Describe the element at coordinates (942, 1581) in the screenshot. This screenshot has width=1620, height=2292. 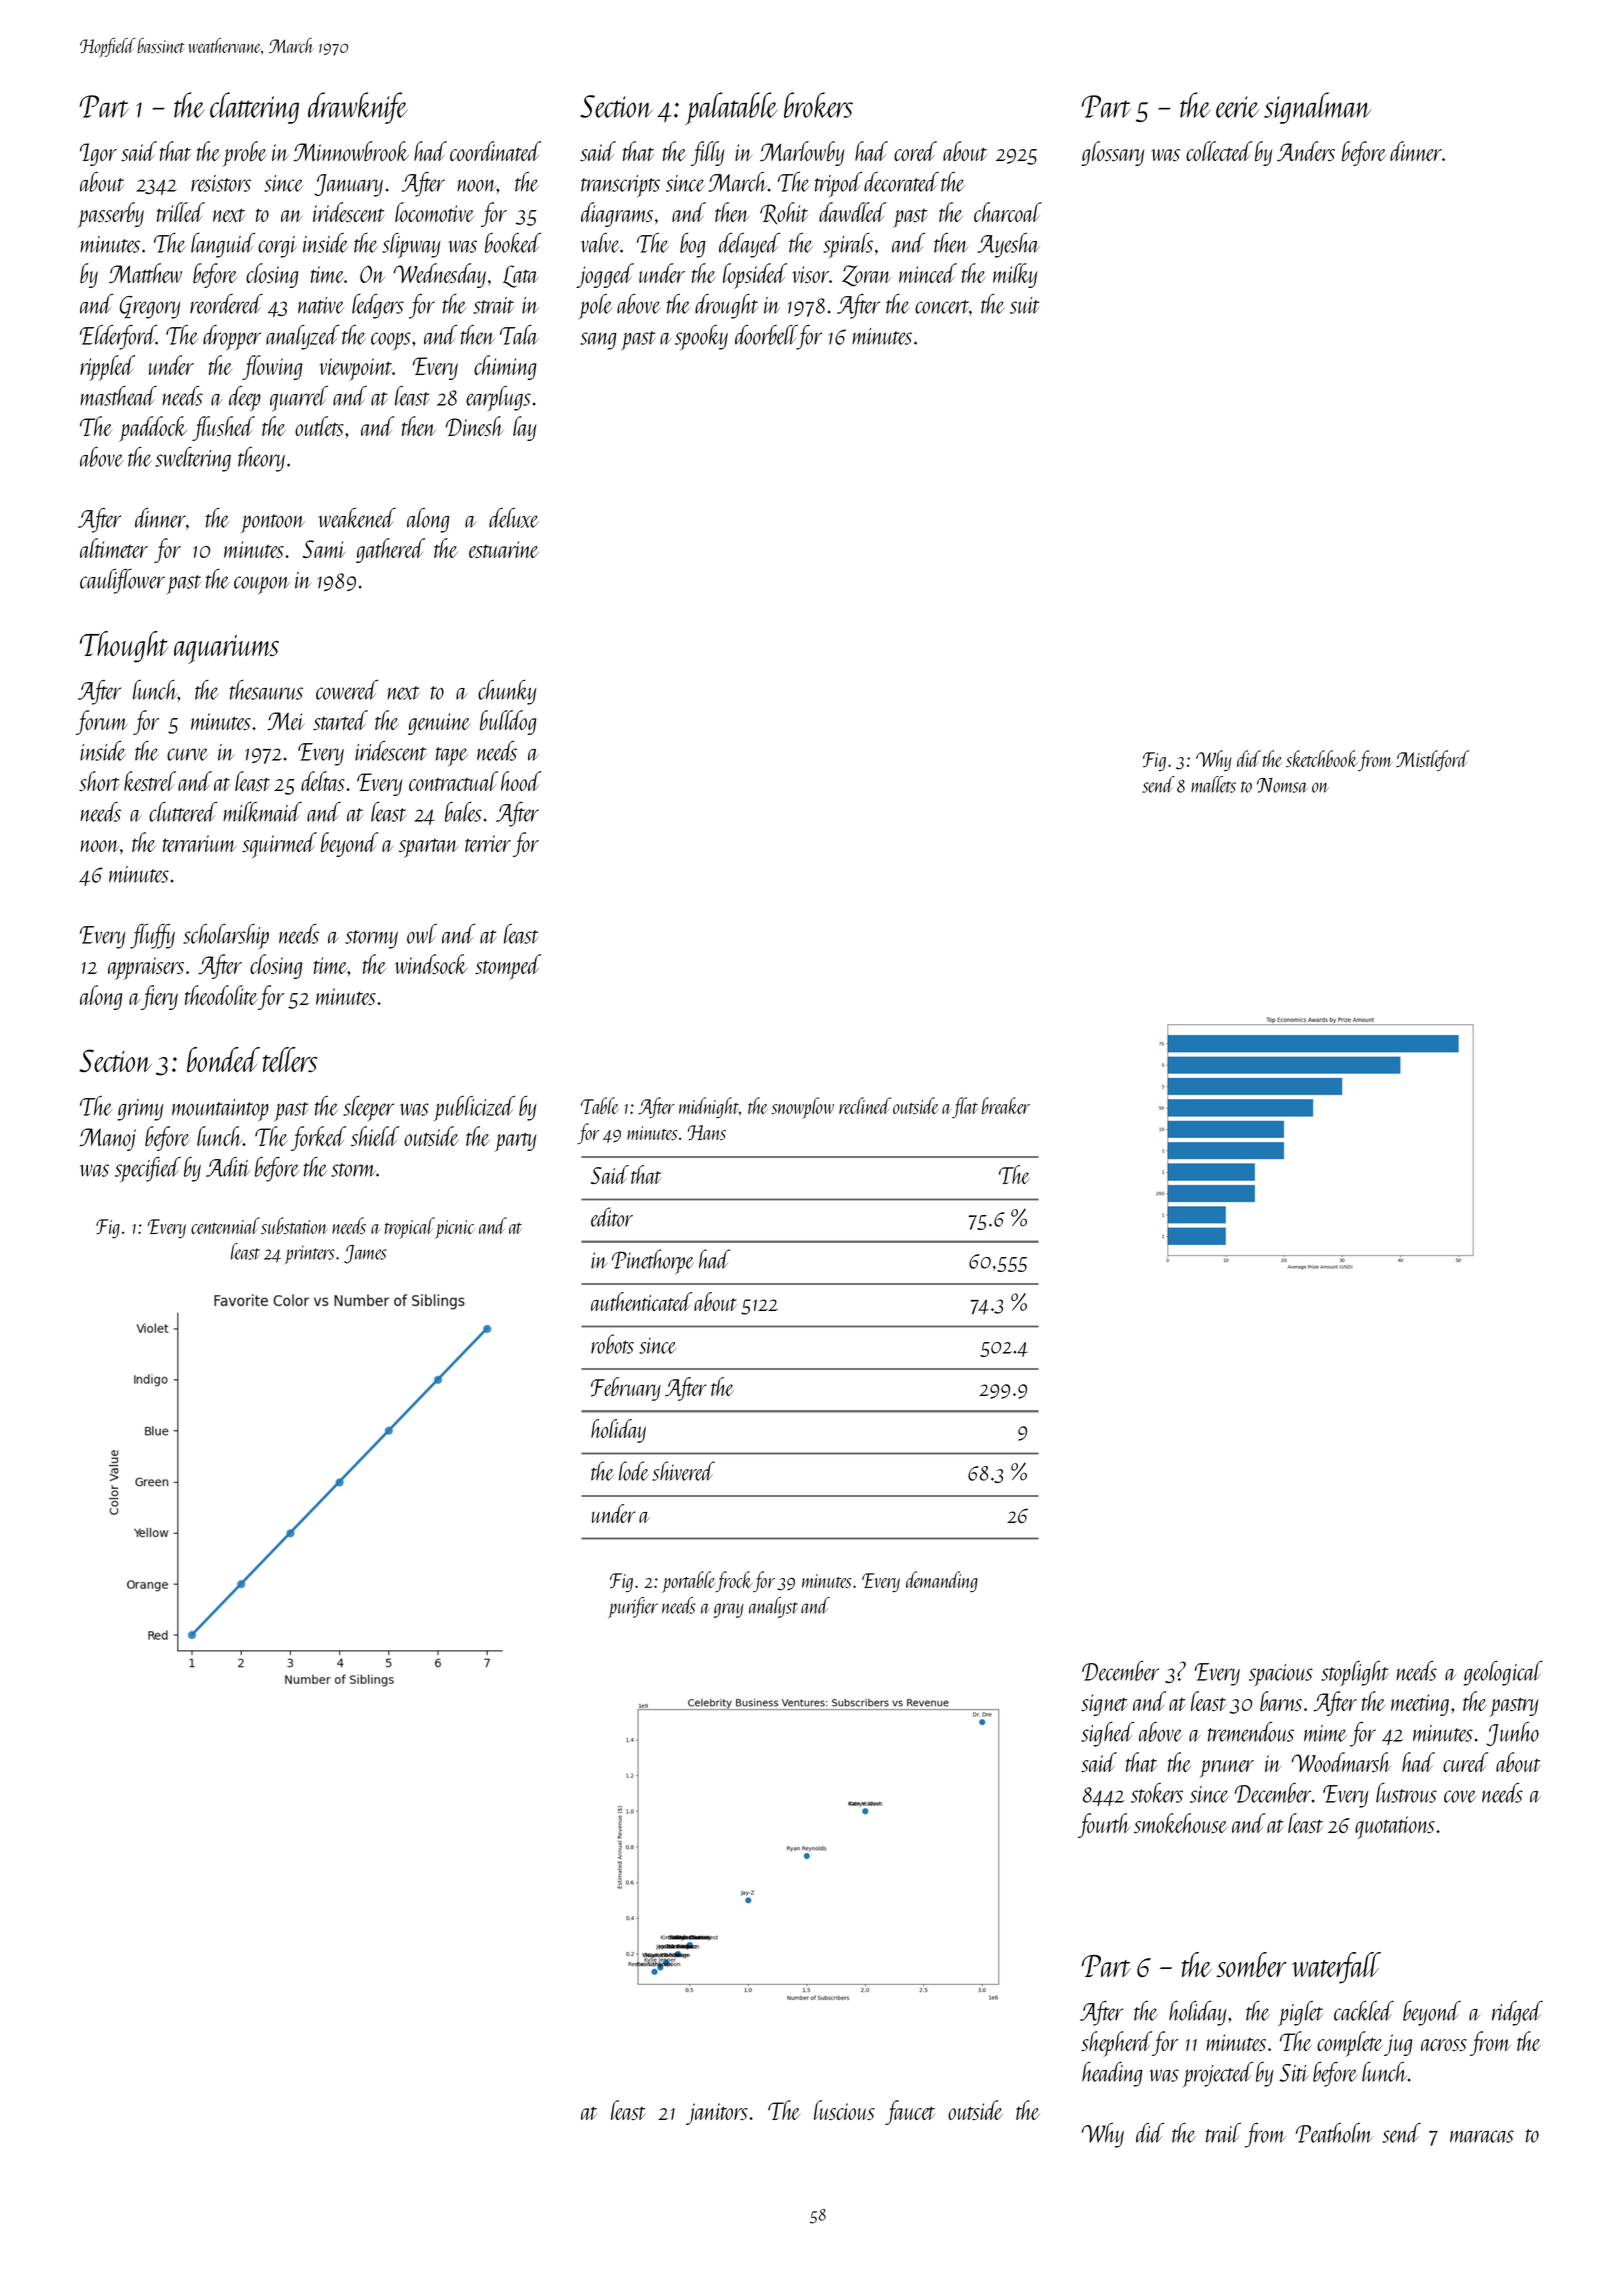
I see `demanding` at that location.
